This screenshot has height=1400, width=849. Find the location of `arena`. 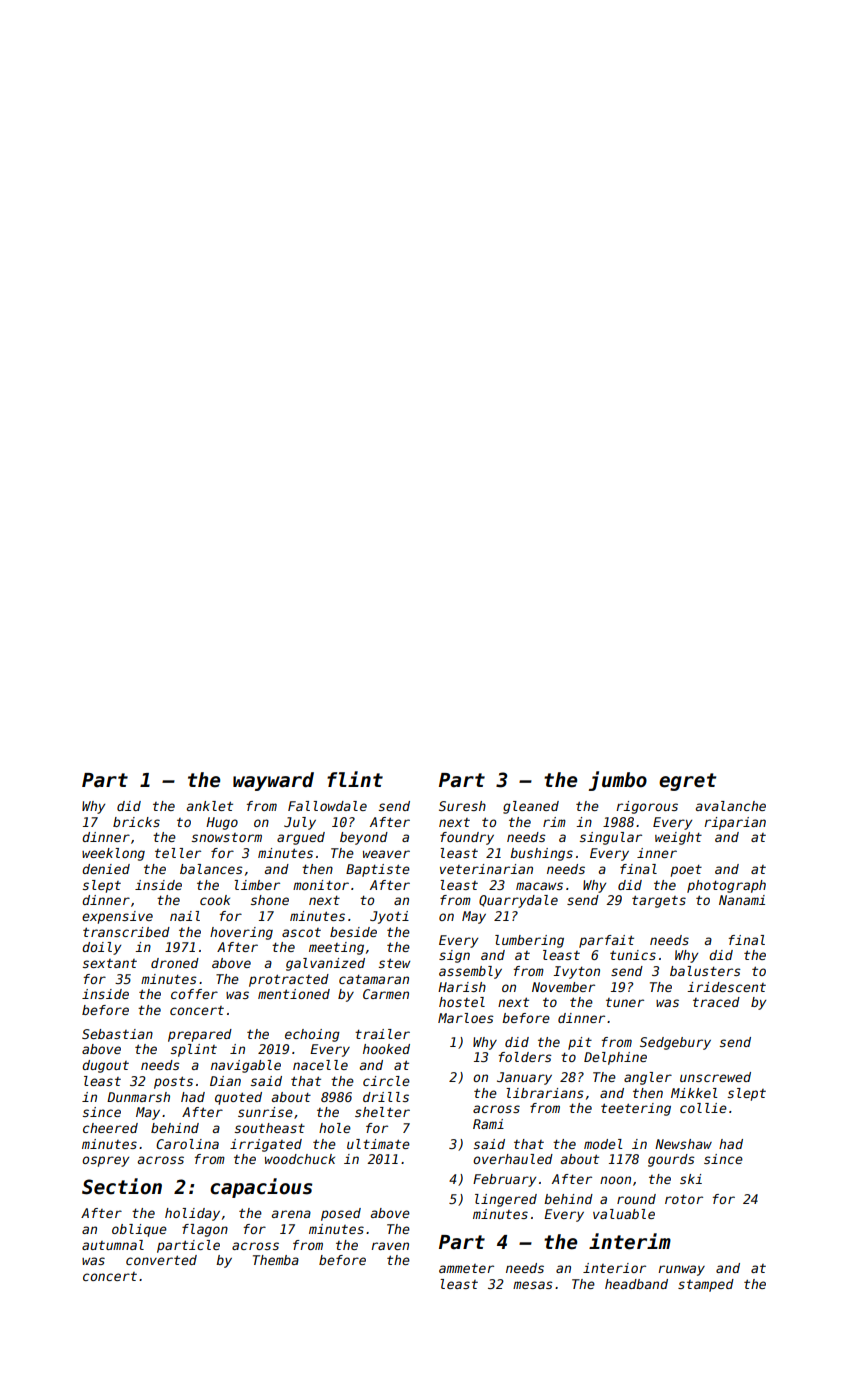

arena is located at coordinates (291, 1214).
